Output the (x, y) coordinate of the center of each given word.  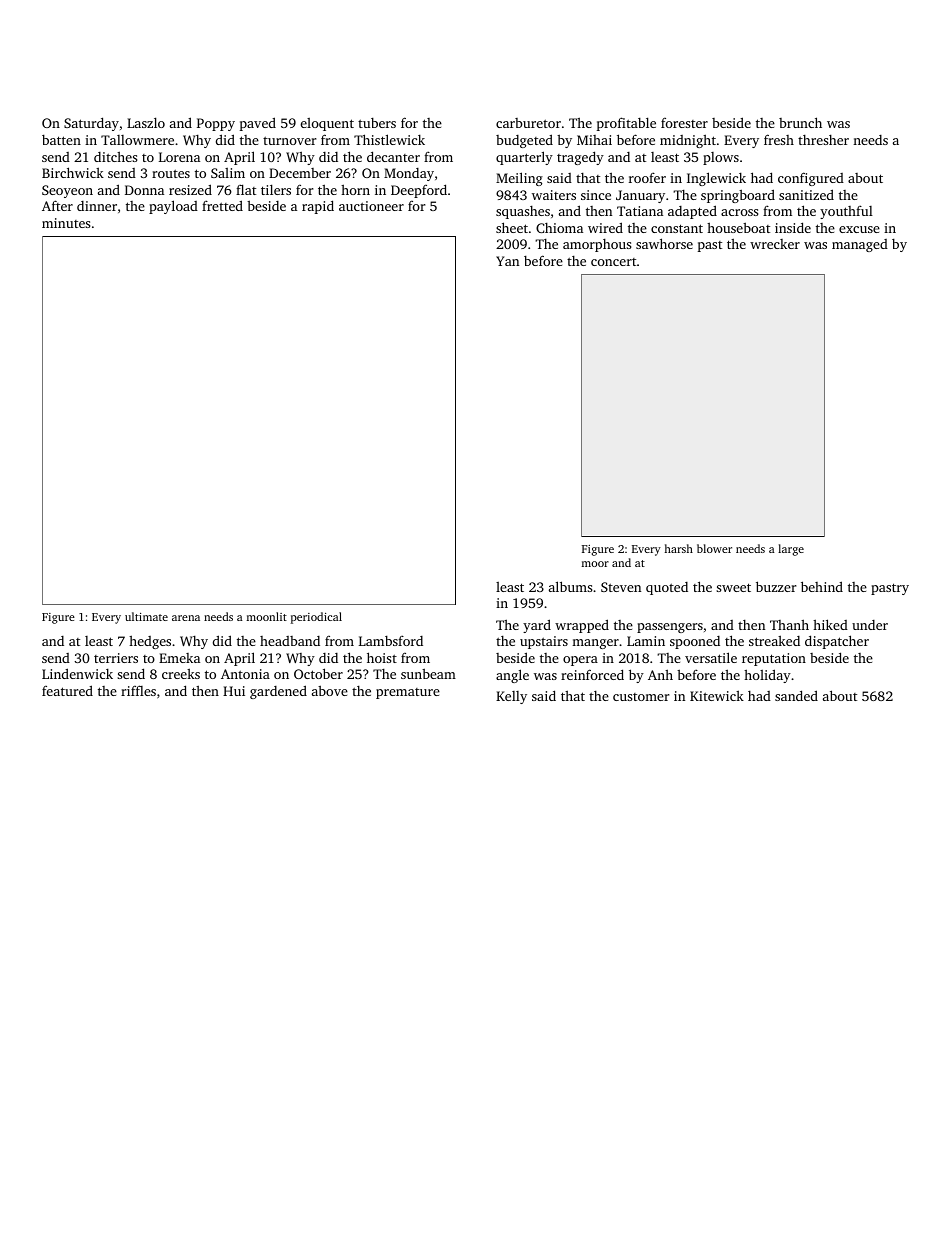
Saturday (91, 124)
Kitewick (717, 695)
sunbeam (428, 673)
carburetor (528, 123)
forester (684, 123)
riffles (138, 690)
